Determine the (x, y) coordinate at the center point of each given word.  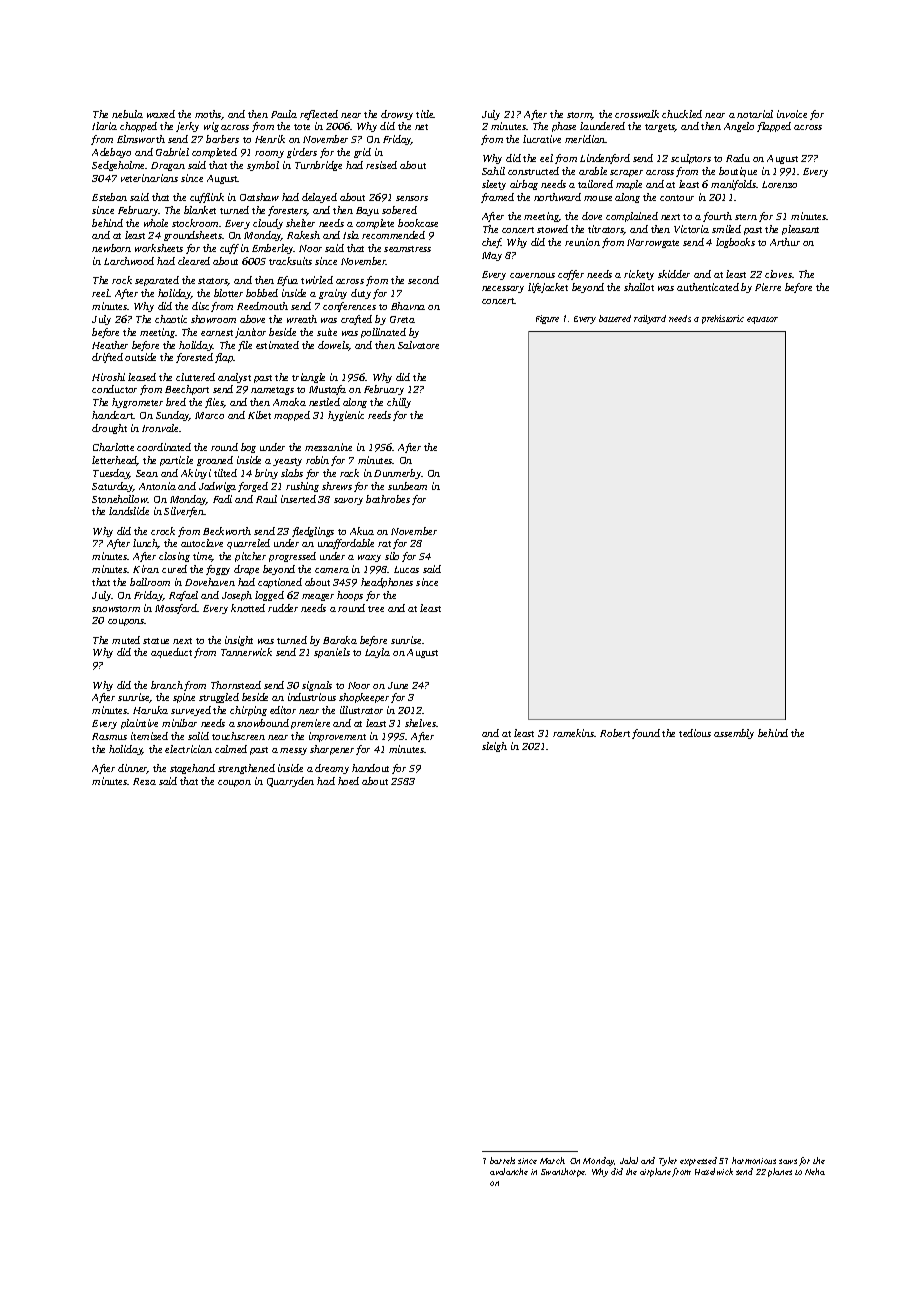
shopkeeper (364, 698)
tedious (695, 733)
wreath (302, 319)
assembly (734, 734)
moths (208, 115)
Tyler (668, 1161)
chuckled (682, 114)
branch (167, 685)
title (425, 114)
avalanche (509, 1171)
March (552, 1160)
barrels (502, 1160)
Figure (547, 319)
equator (762, 320)
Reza (144, 781)
